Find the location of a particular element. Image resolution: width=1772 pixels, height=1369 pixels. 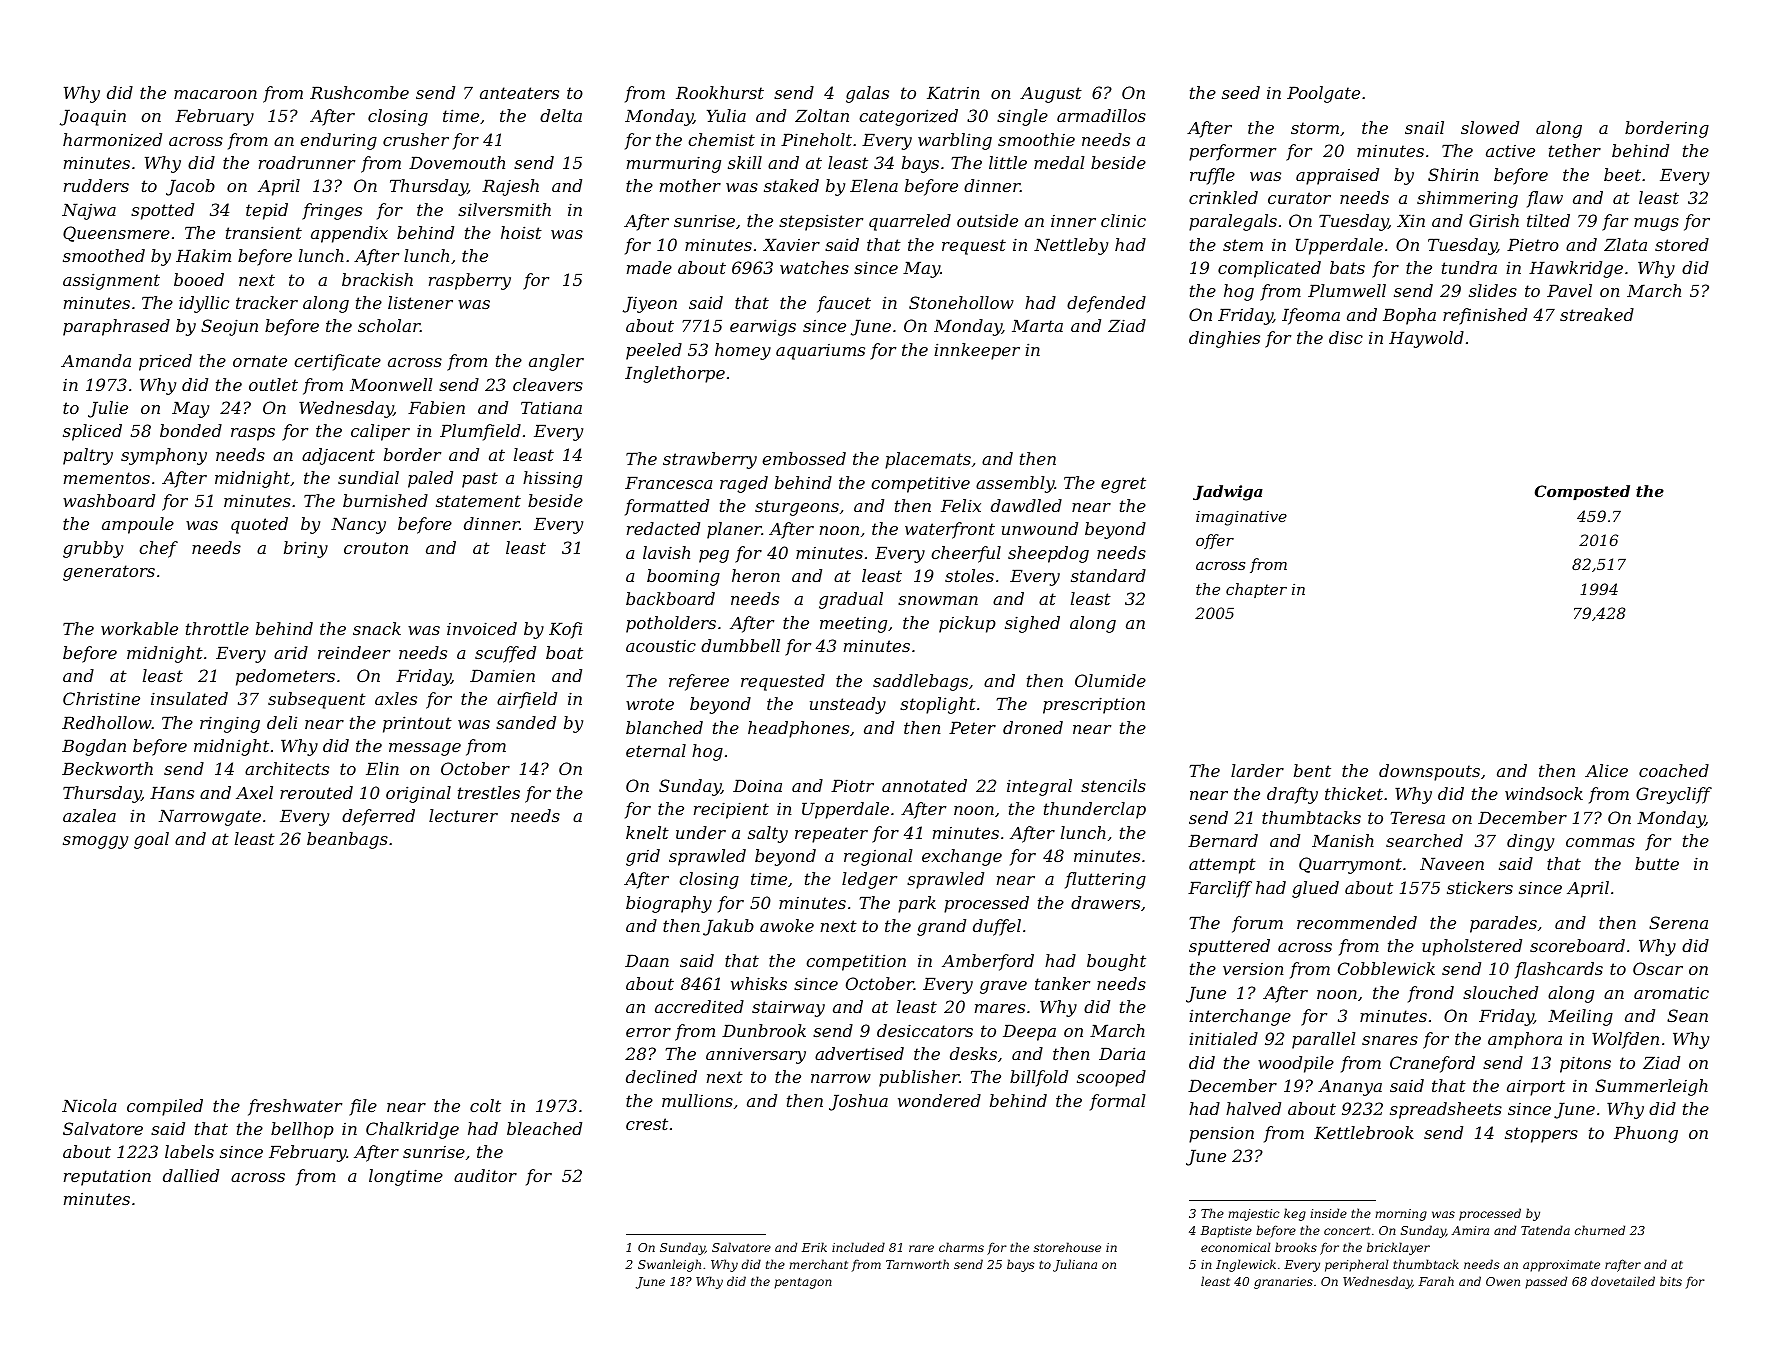

slowed is located at coordinates (1490, 127).
